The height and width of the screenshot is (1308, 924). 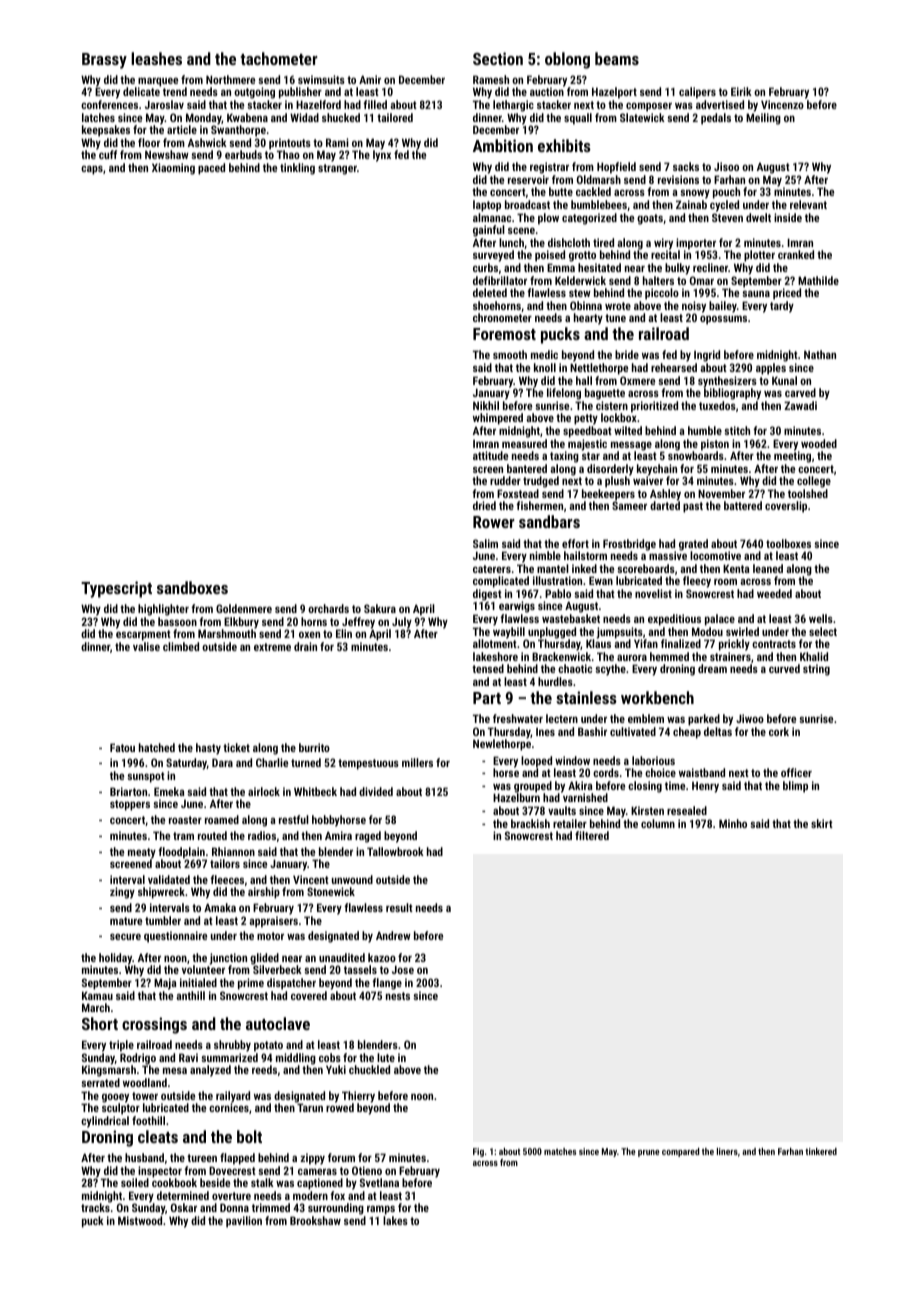 I want to click on climbed, so click(x=181, y=646).
